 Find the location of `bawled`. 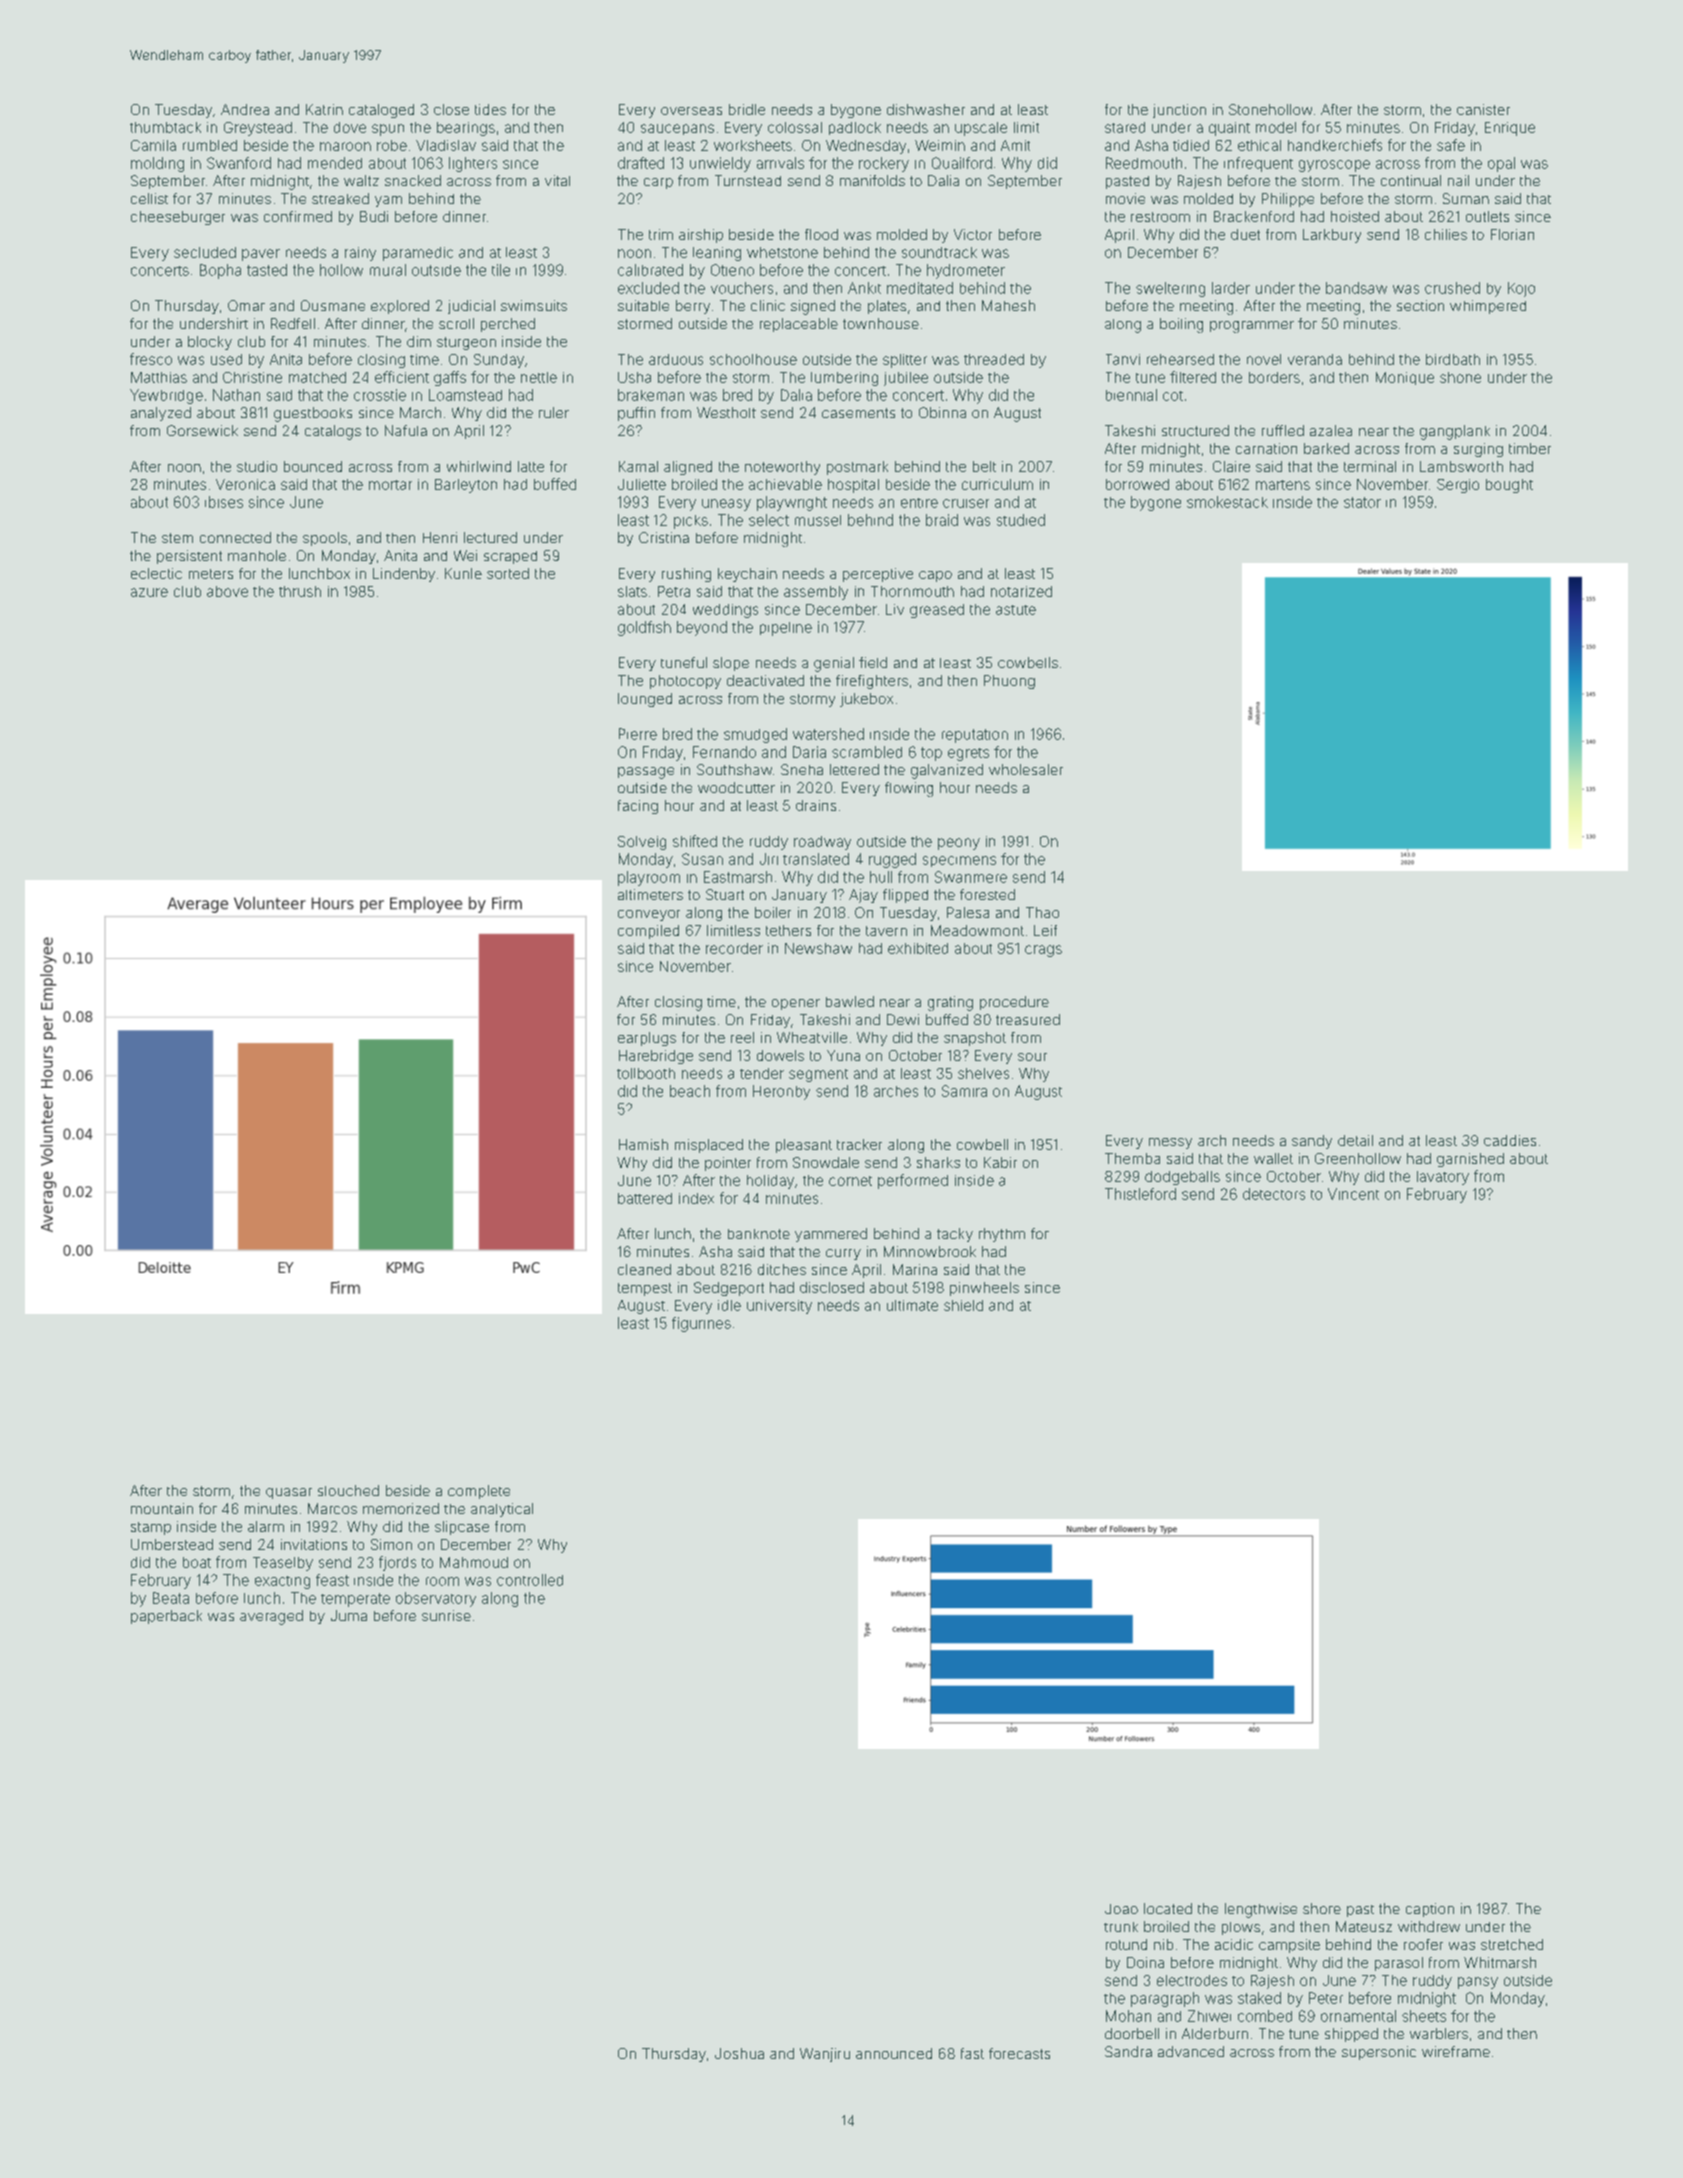

bawled is located at coordinates (850, 1001).
